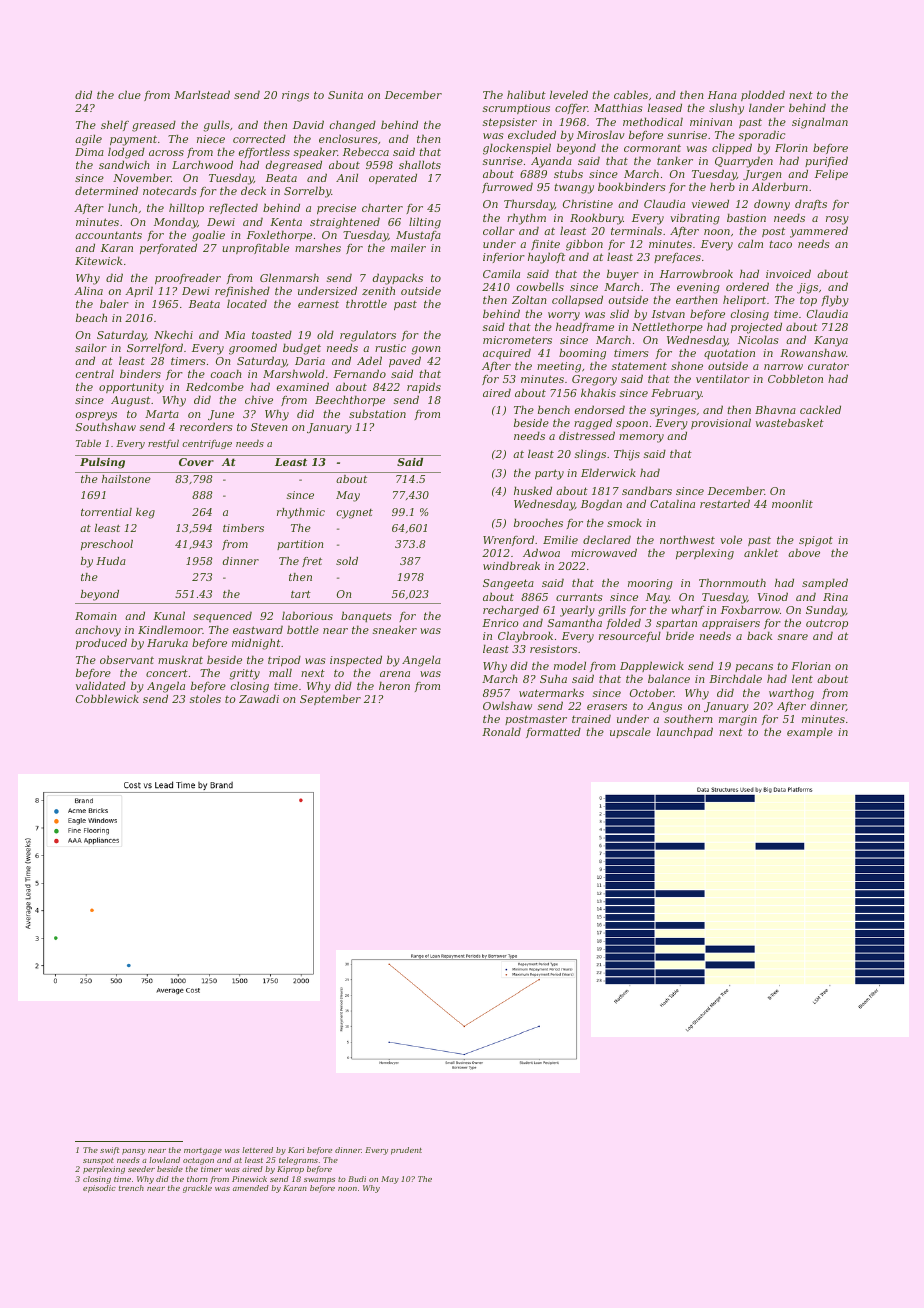  What do you see at coordinates (129, 94) in the screenshot?
I see `clue` at bounding box center [129, 94].
